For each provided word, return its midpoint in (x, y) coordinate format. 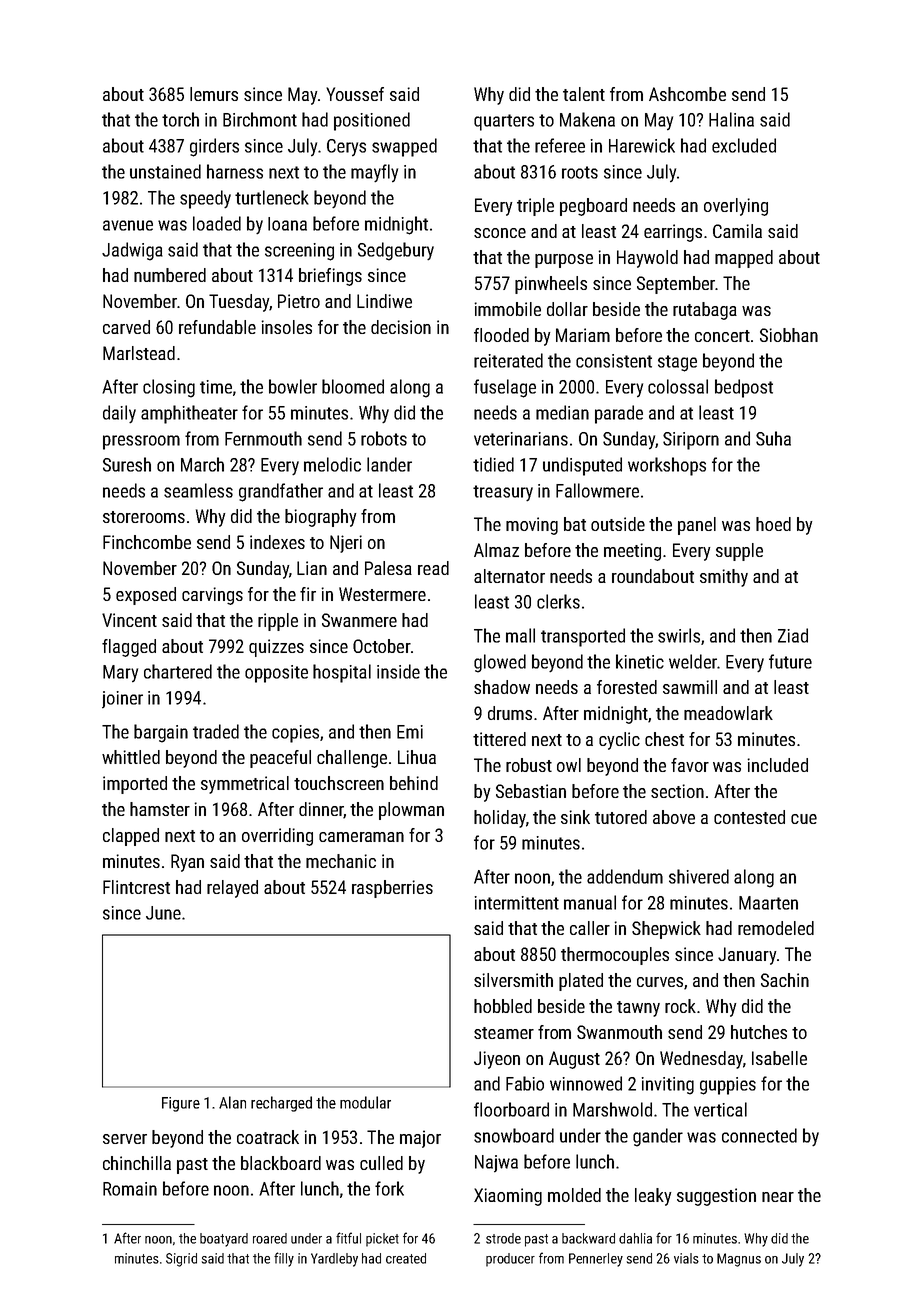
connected (759, 1135)
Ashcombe (687, 94)
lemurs (214, 94)
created (406, 1258)
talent (584, 94)
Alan (232, 1102)
